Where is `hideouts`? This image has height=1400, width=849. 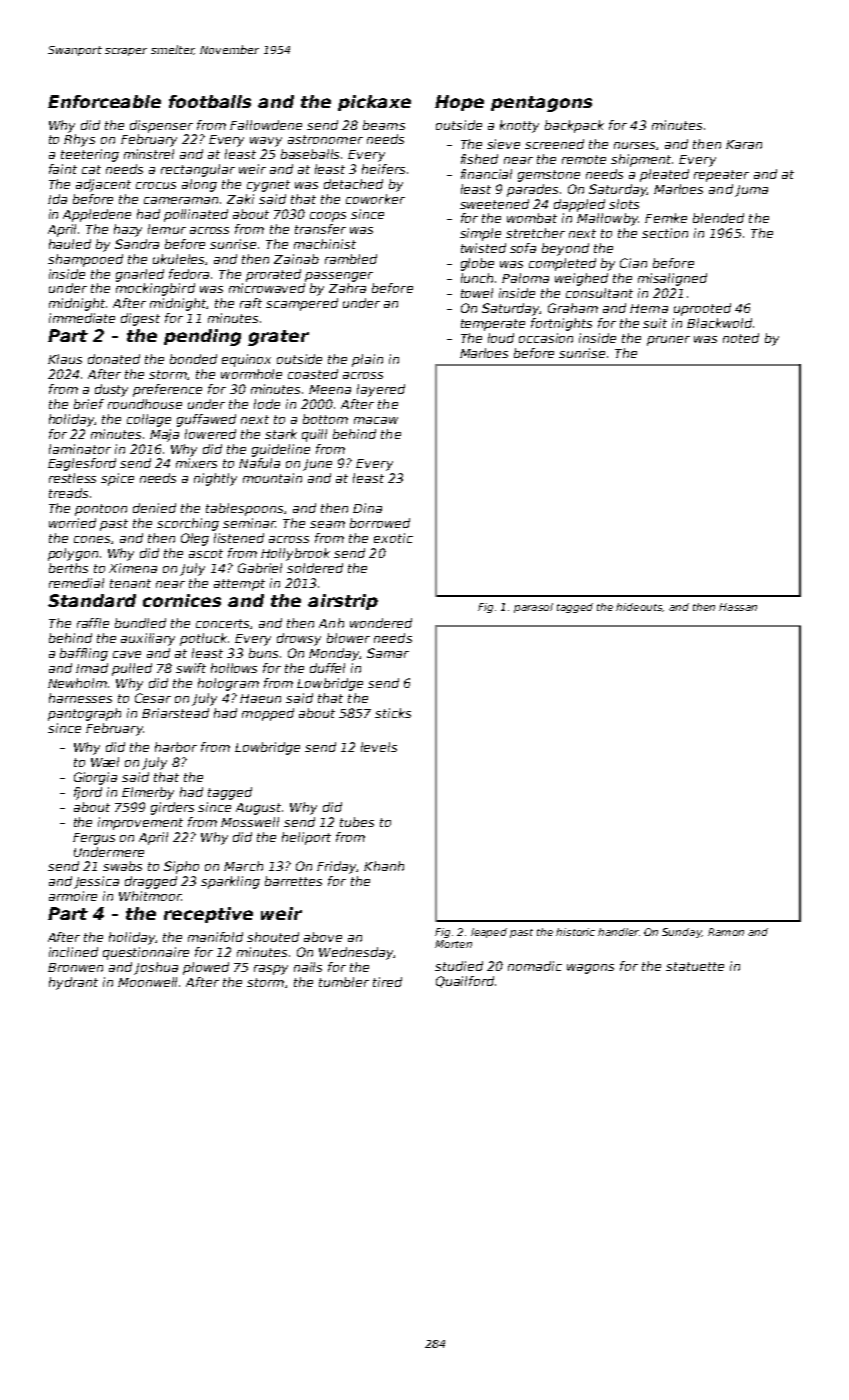 hideouts is located at coordinates (639, 607).
